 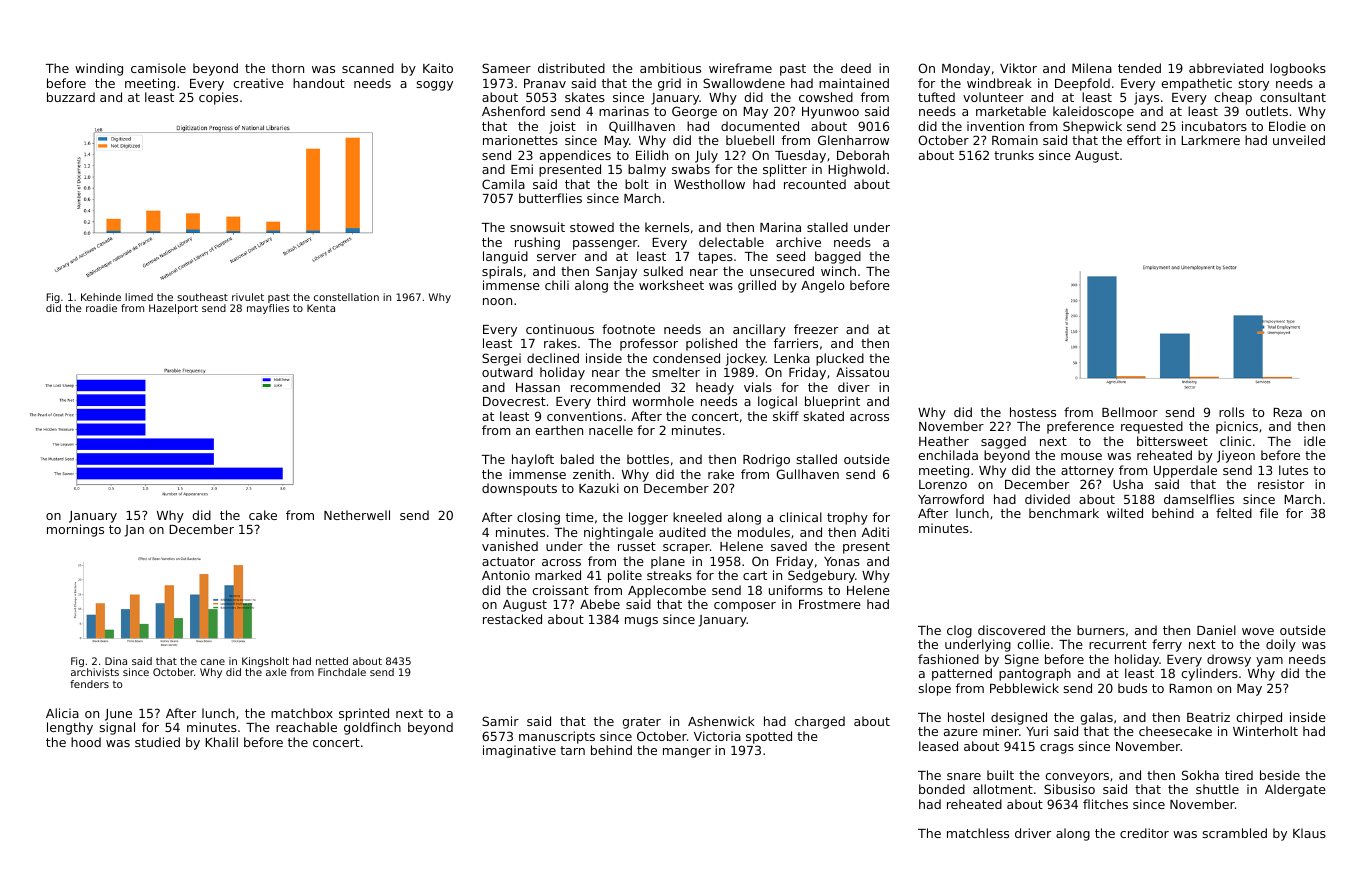 What do you see at coordinates (157, 742) in the page?
I see `studied` at bounding box center [157, 742].
